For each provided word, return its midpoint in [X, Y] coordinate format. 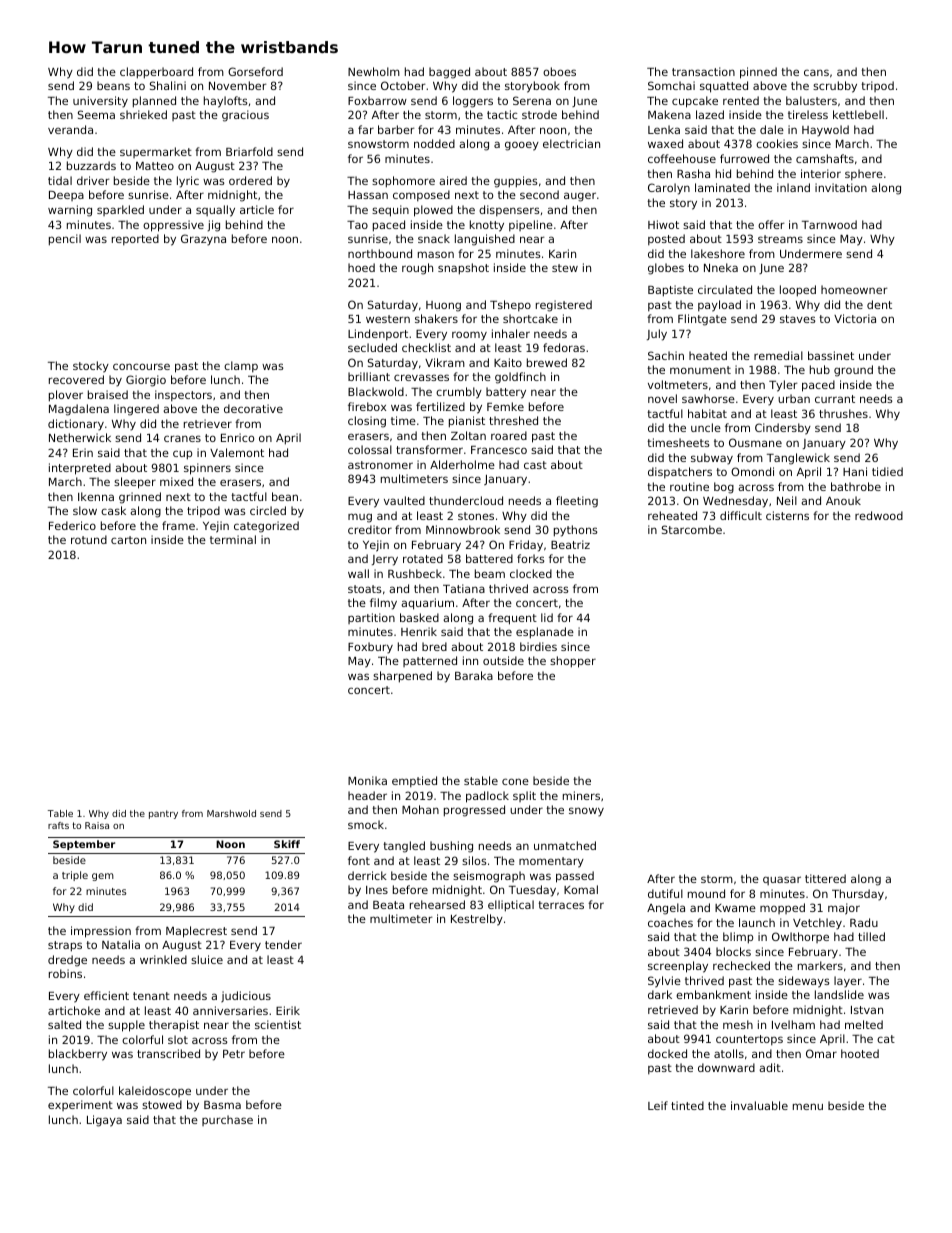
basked [419, 617]
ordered [250, 180]
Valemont [237, 452]
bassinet [831, 355]
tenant [151, 996]
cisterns [787, 515]
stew [565, 268]
